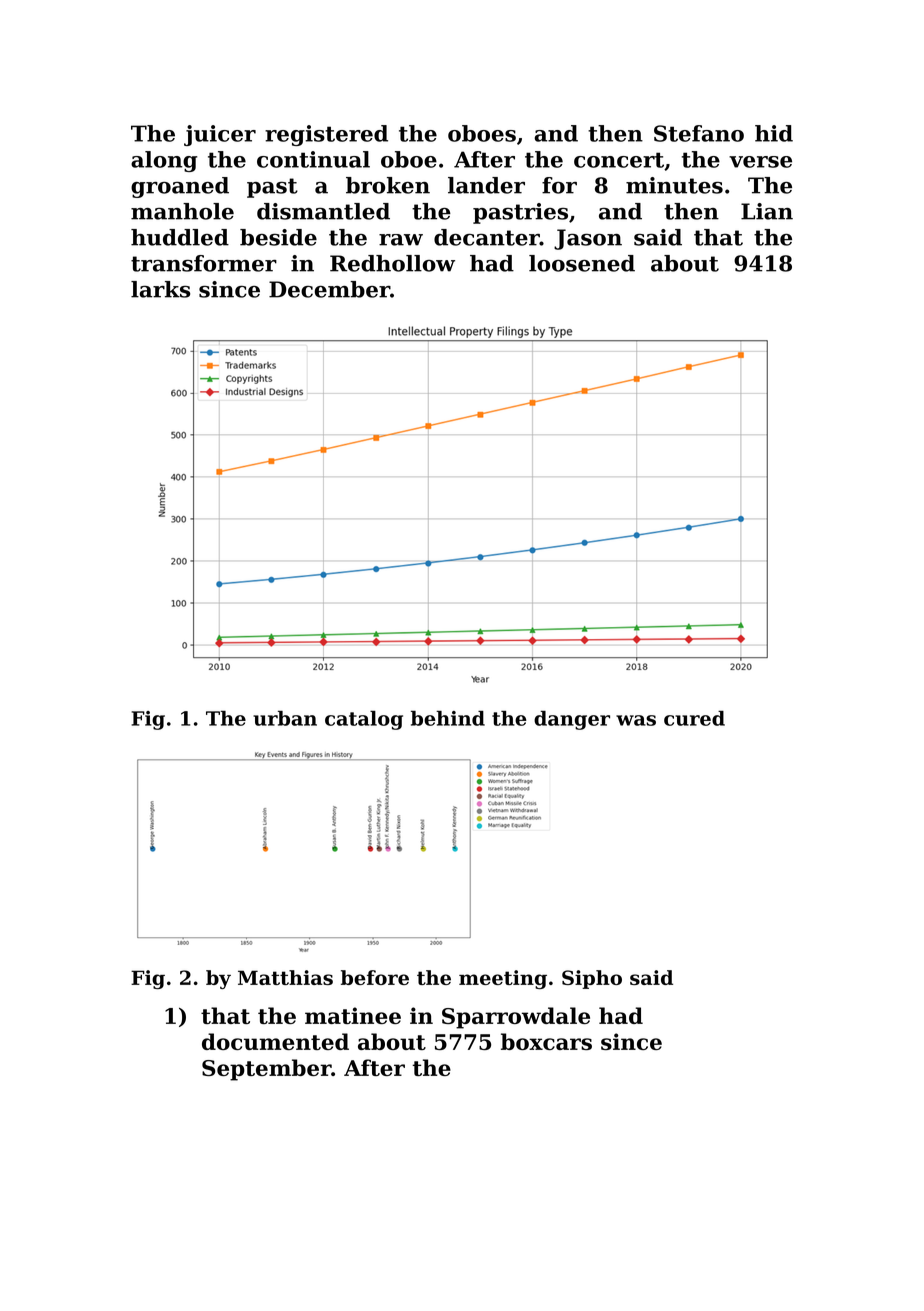 The height and width of the image is (1311, 924). What do you see at coordinates (313, 159) in the image?
I see `continual` at bounding box center [313, 159].
